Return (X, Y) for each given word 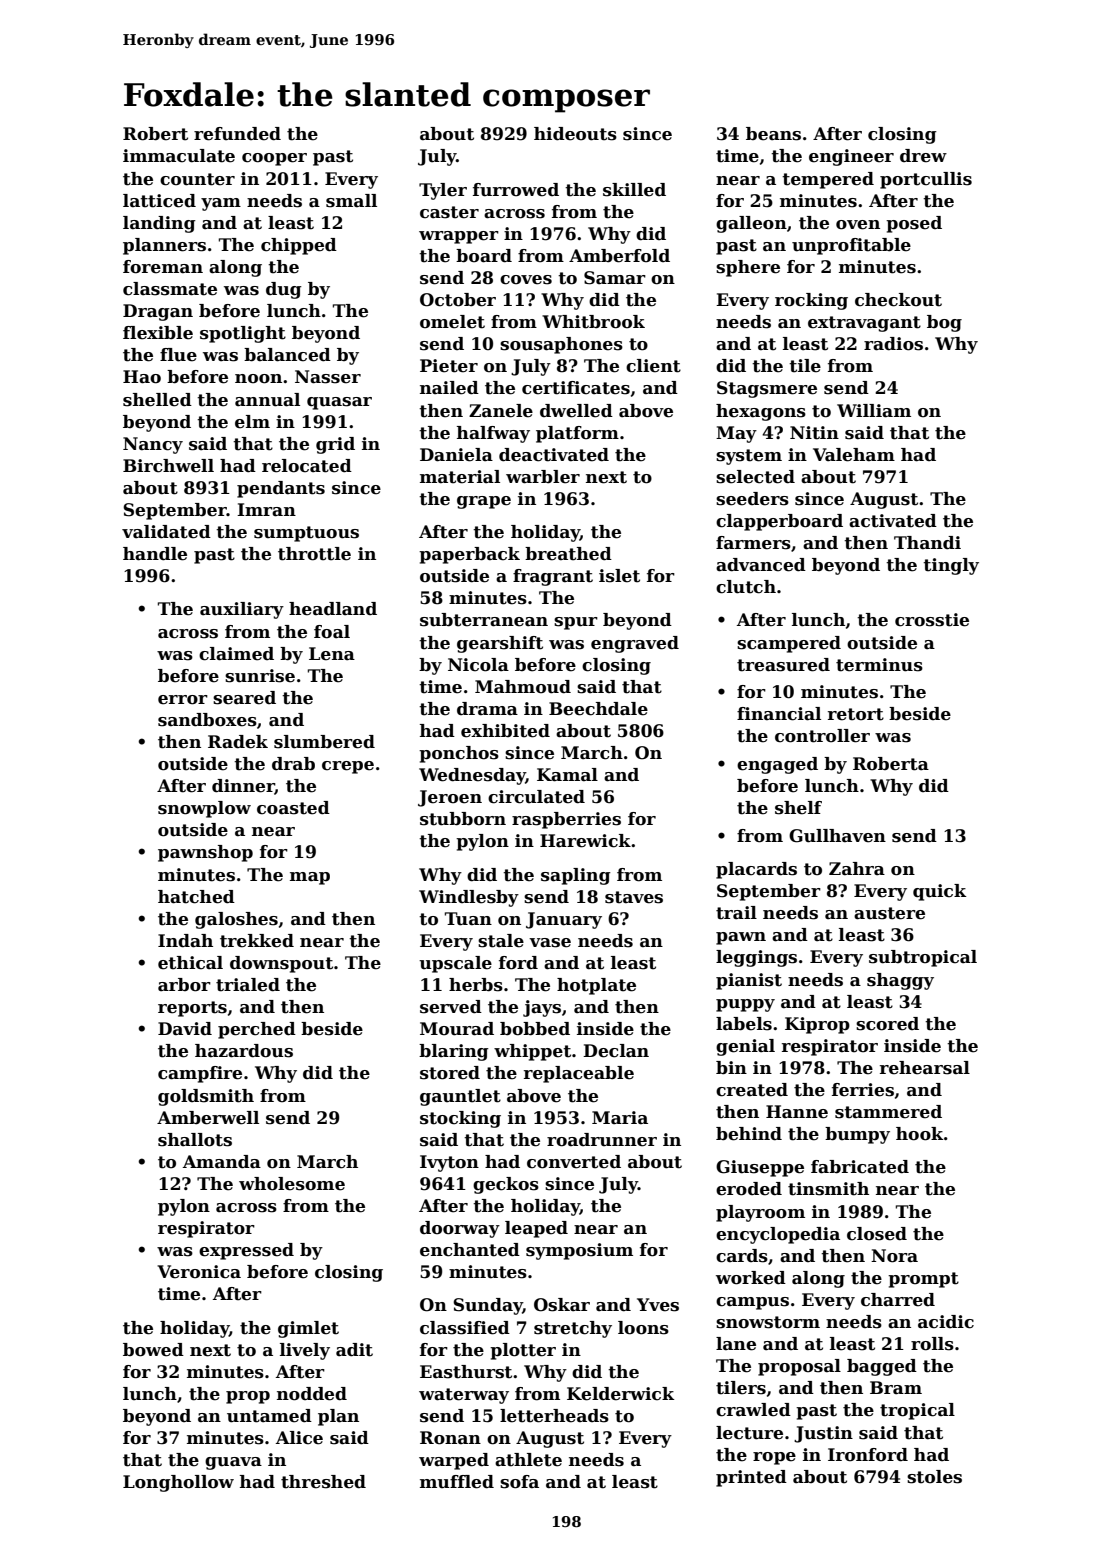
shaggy (900, 981)
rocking (811, 301)
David (185, 1029)
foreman (163, 267)
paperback (469, 555)
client (653, 366)
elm (252, 422)
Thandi (927, 543)
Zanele (501, 411)
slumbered (324, 742)
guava (233, 1463)
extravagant (864, 324)
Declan (616, 1051)
